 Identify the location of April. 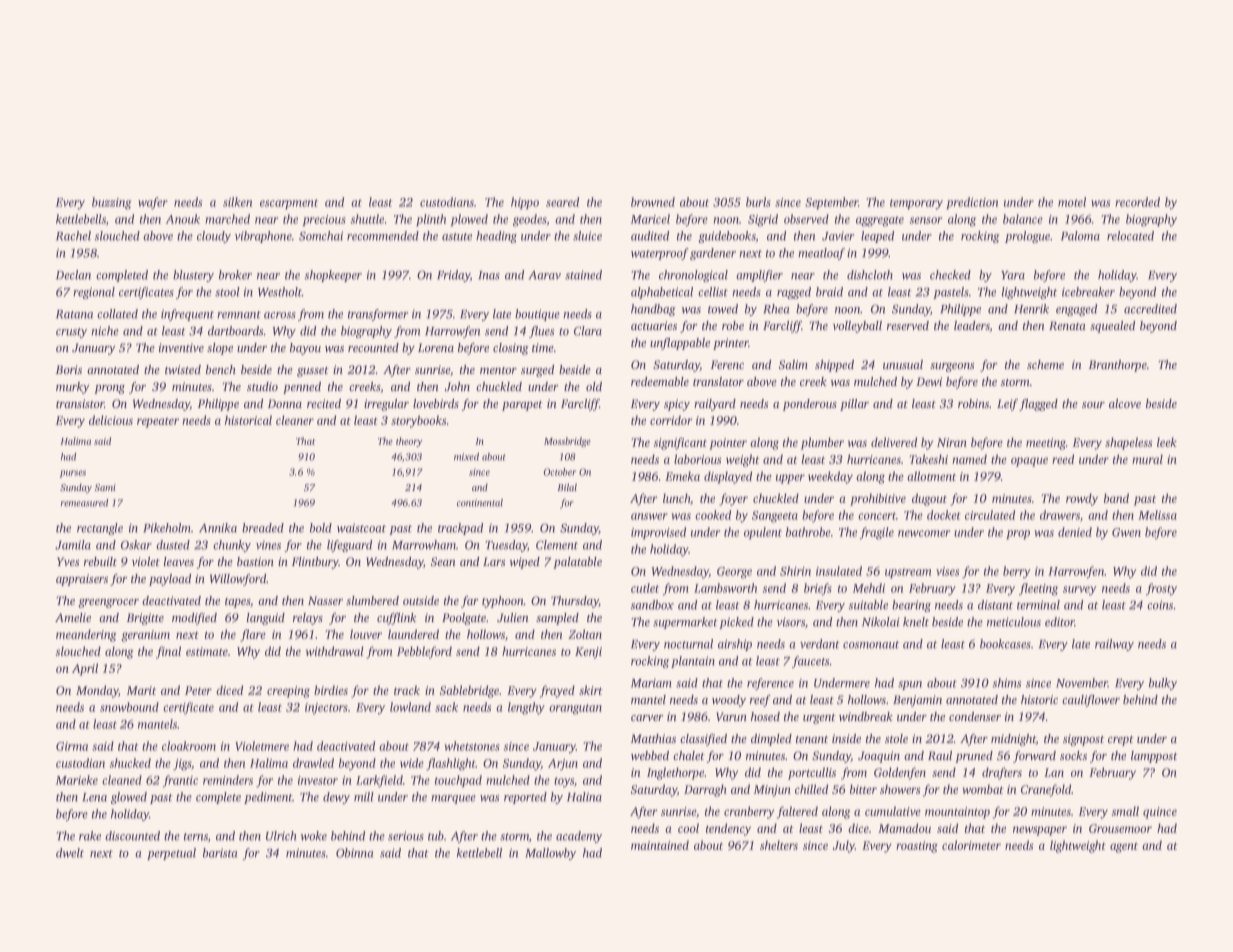
(85, 669).
